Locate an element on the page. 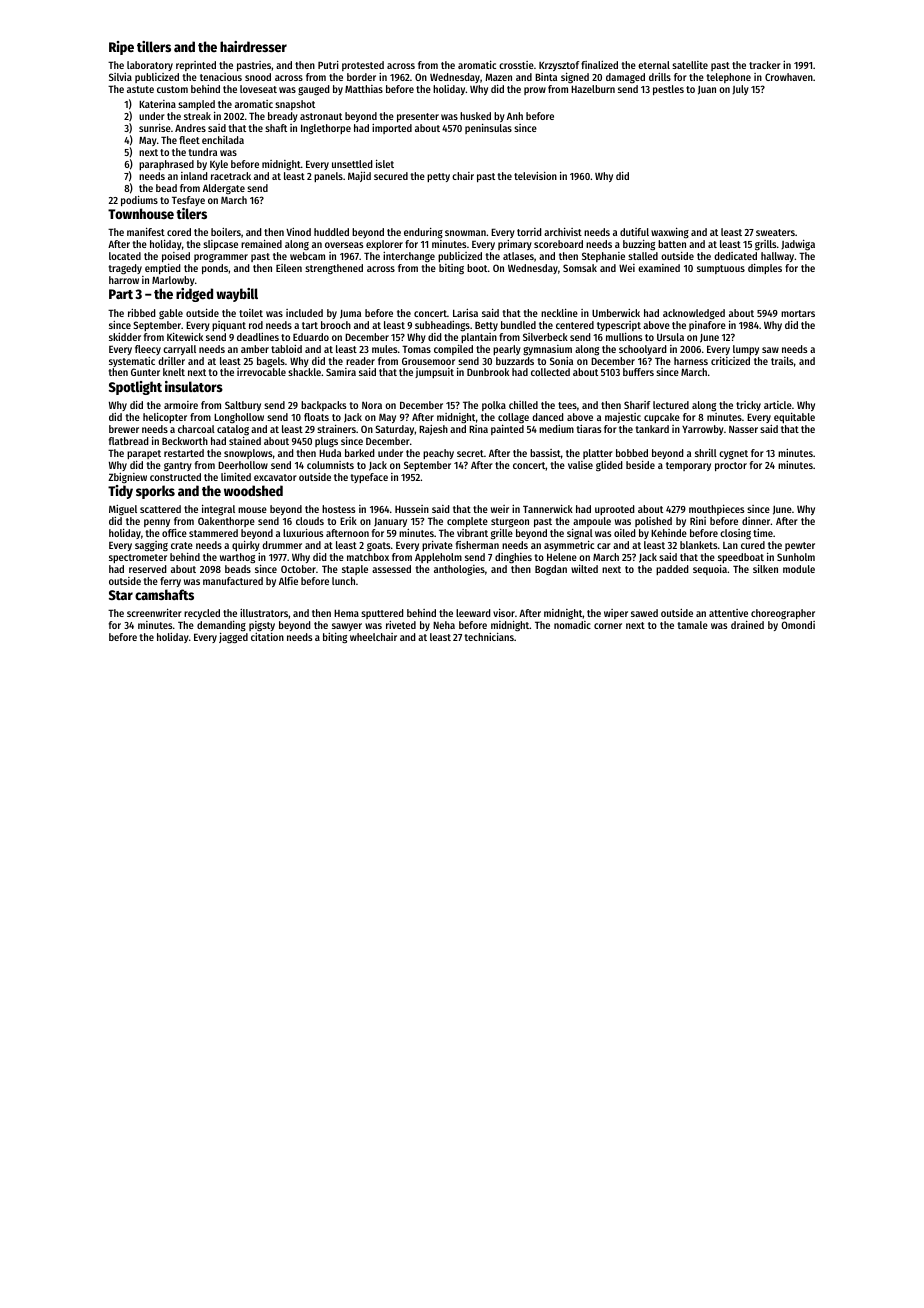 Image resolution: width=924 pixels, height=1308 pixels. toilet is located at coordinates (251, 313).
